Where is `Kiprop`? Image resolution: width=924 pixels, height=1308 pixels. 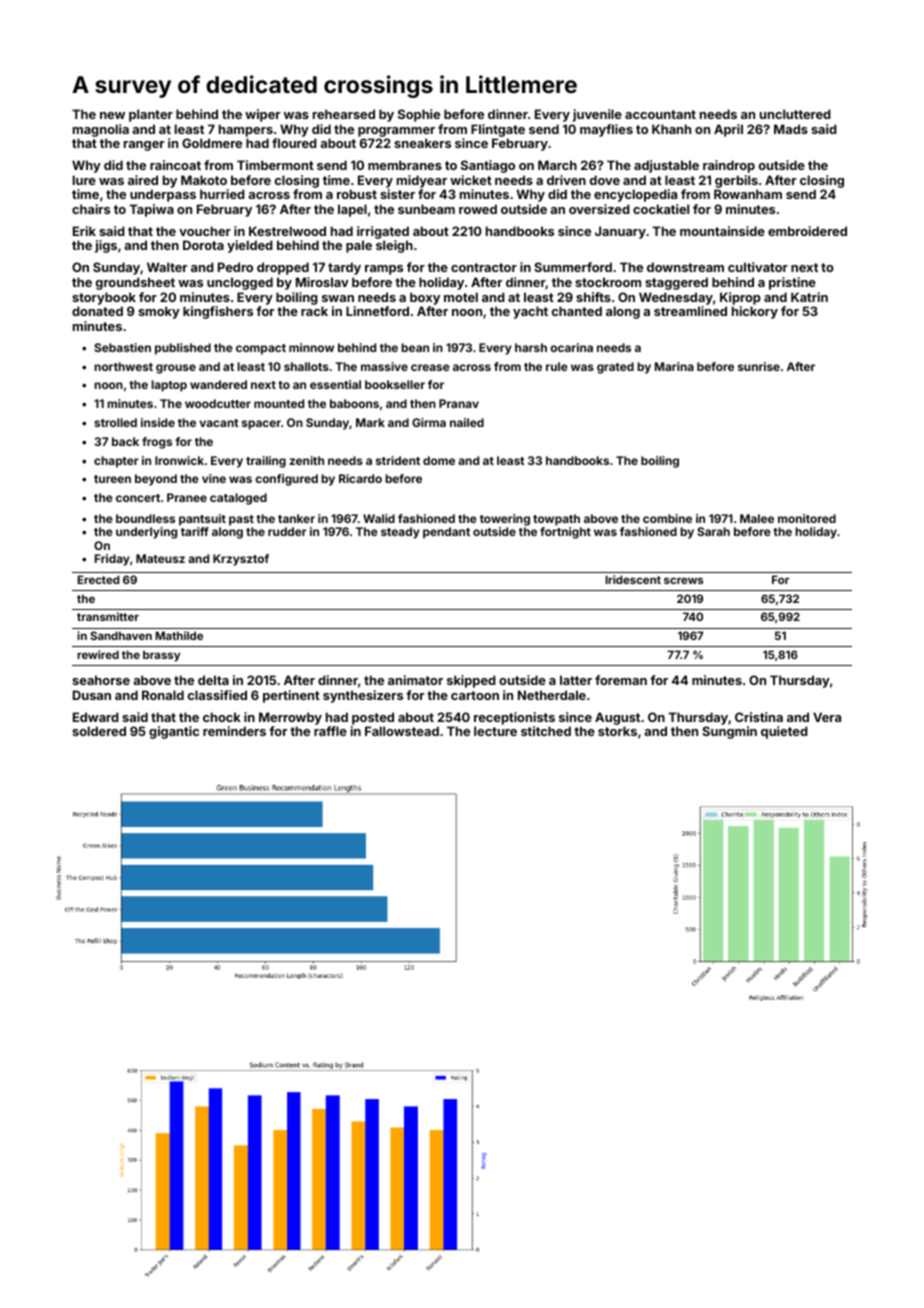 Kiprop is located at coordinates (740, 298).
